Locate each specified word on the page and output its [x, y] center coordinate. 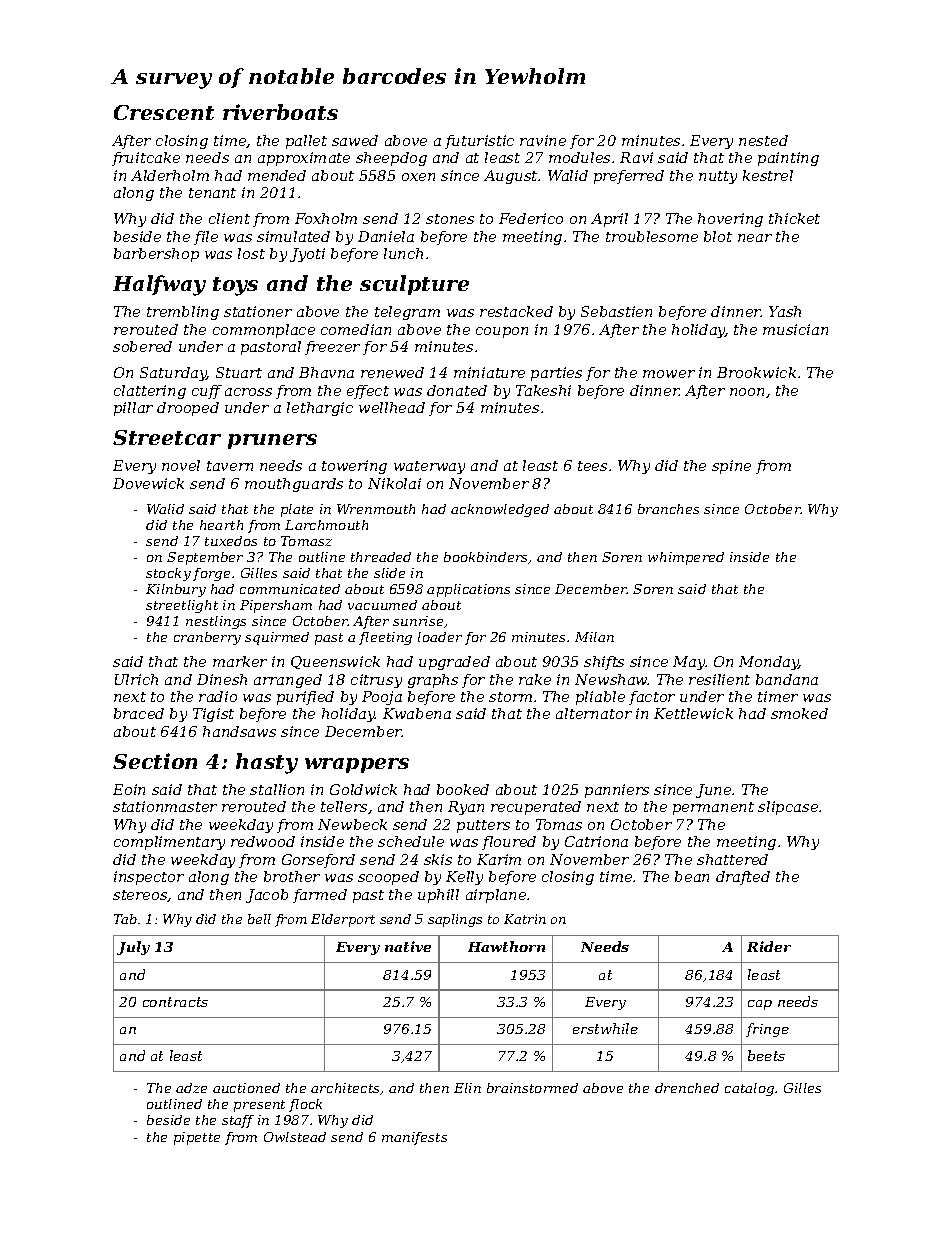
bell [259, 919]
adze [191, 1088]
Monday [769, 663]
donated [457, 390]
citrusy [376, 681]
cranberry [207, 638]
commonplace [264, 331]
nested [763, 140]
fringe [767, 1030]
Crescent [164, 112]
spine [731, 467]
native [408, 946]
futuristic [479, 142]
